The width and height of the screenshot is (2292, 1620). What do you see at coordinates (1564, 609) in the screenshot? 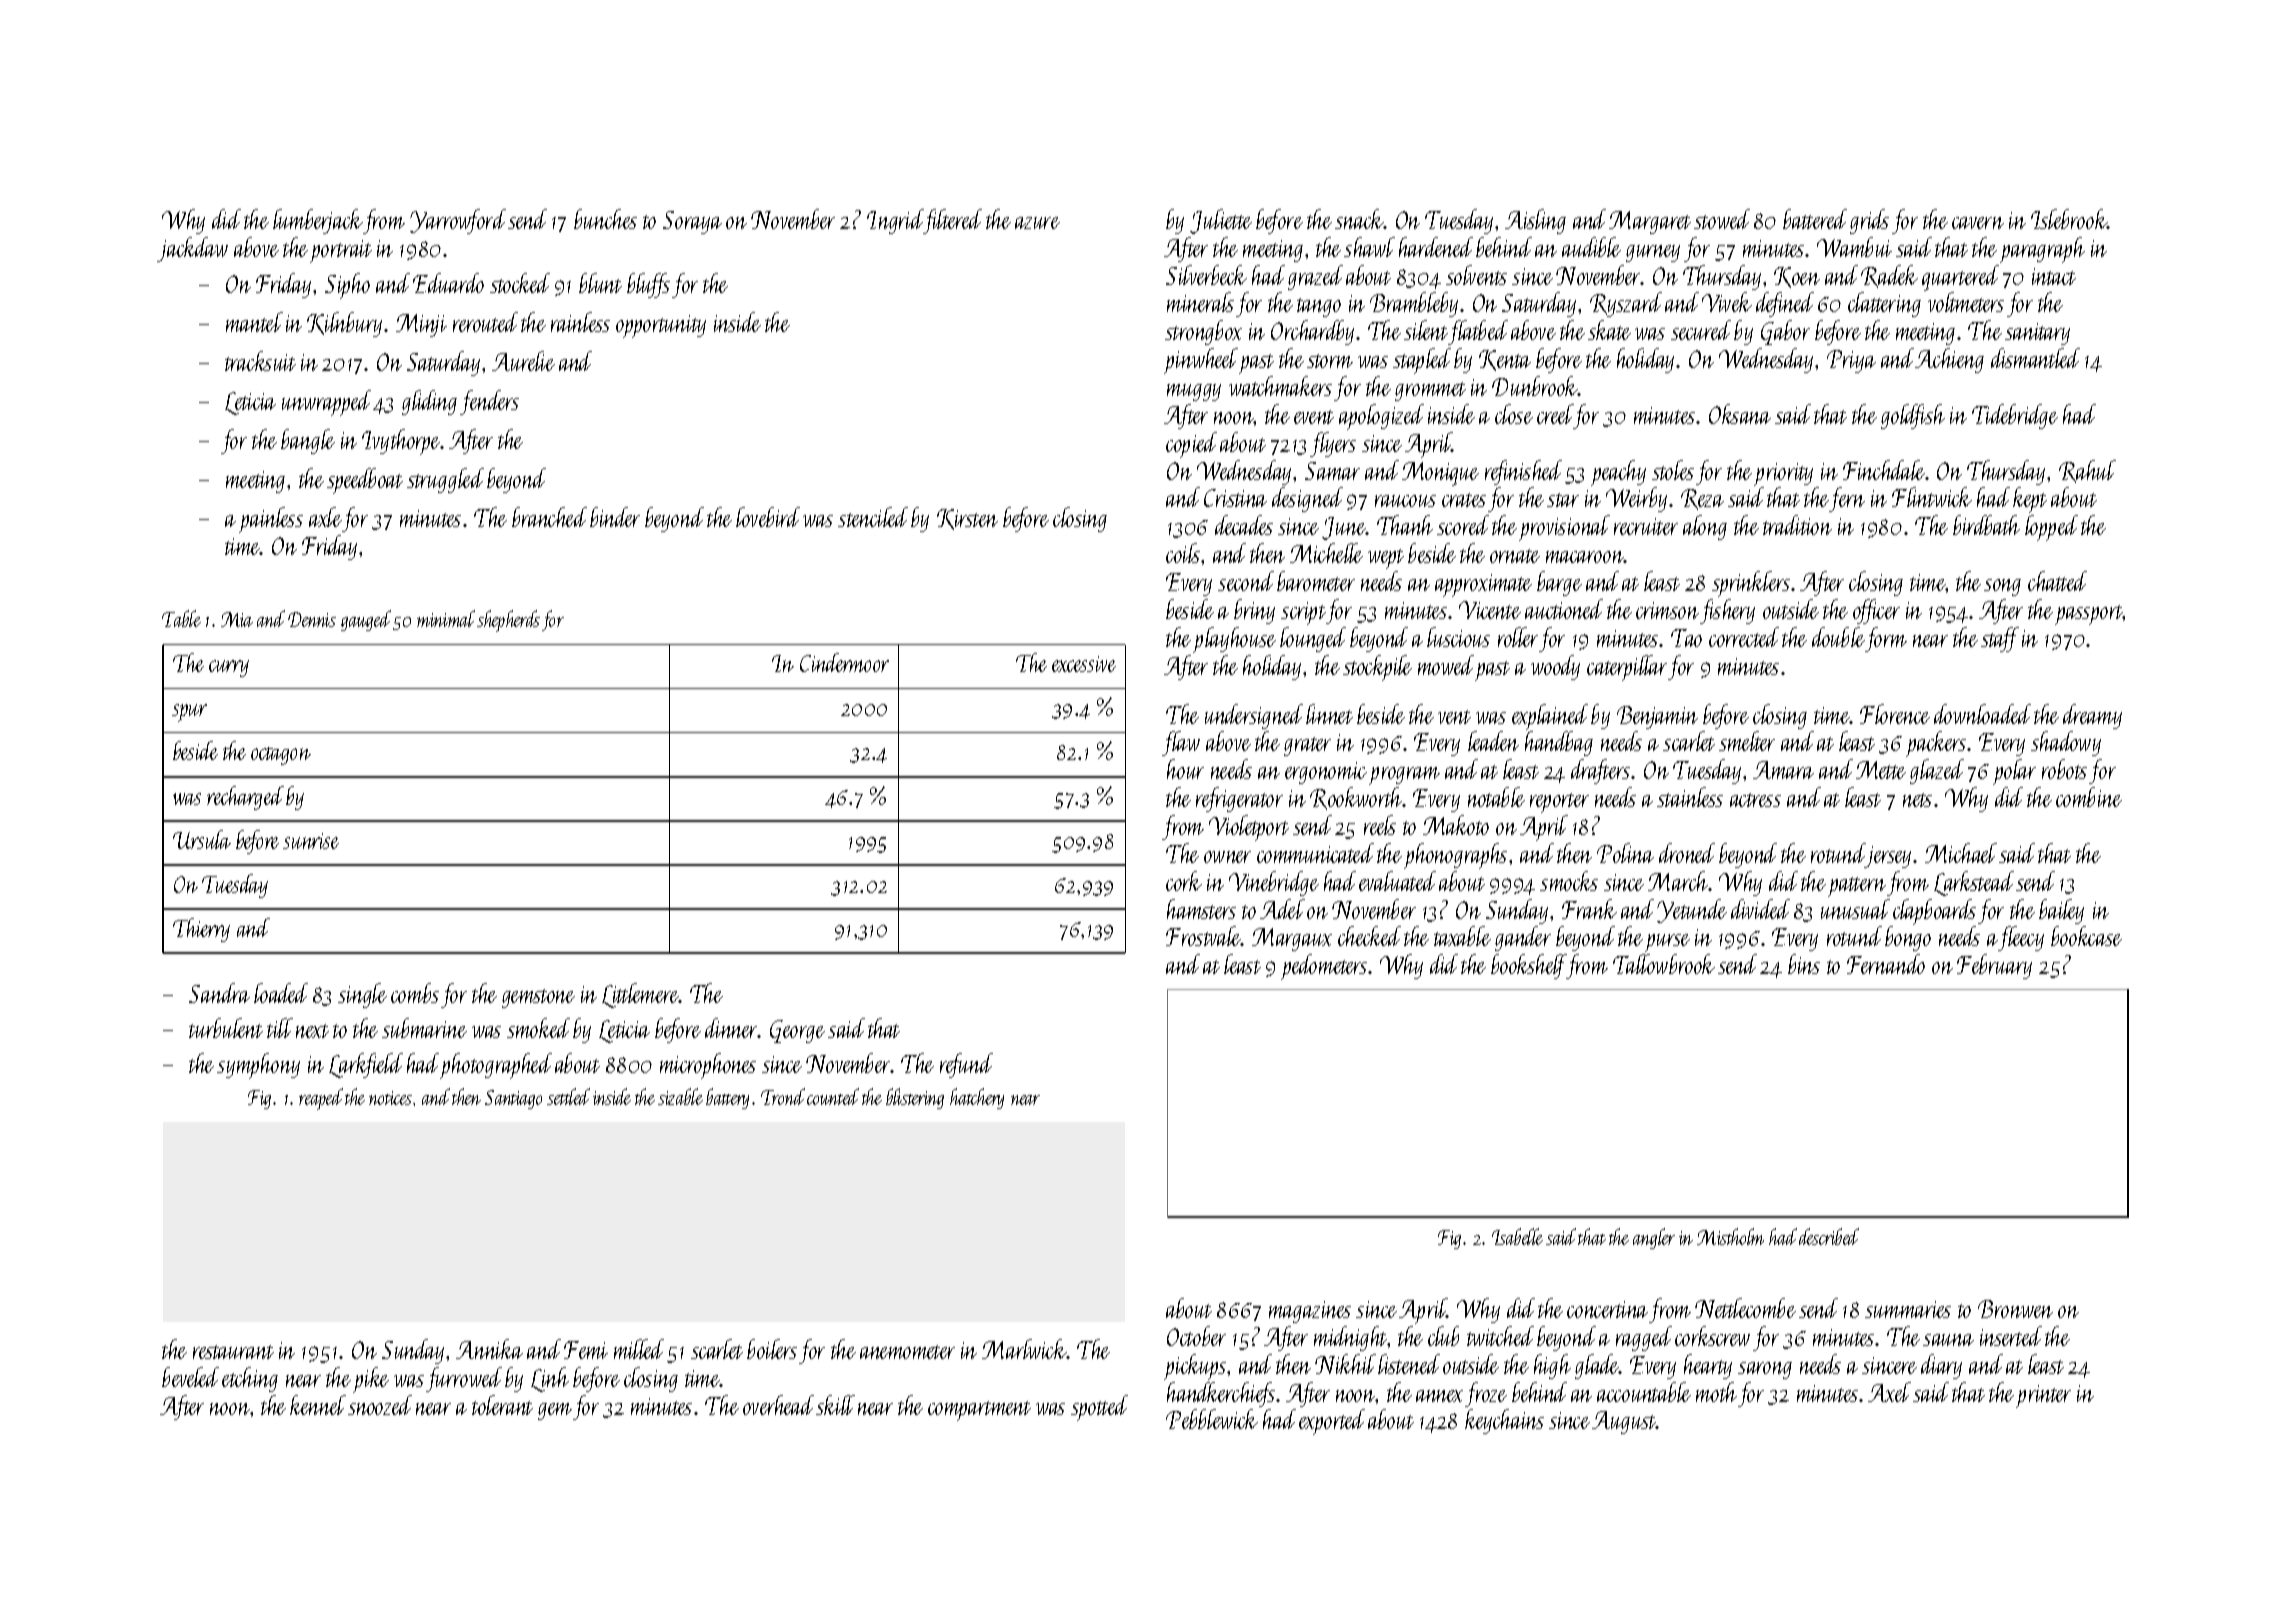
I see `auctioned` at bounding box center [1564, 609].
